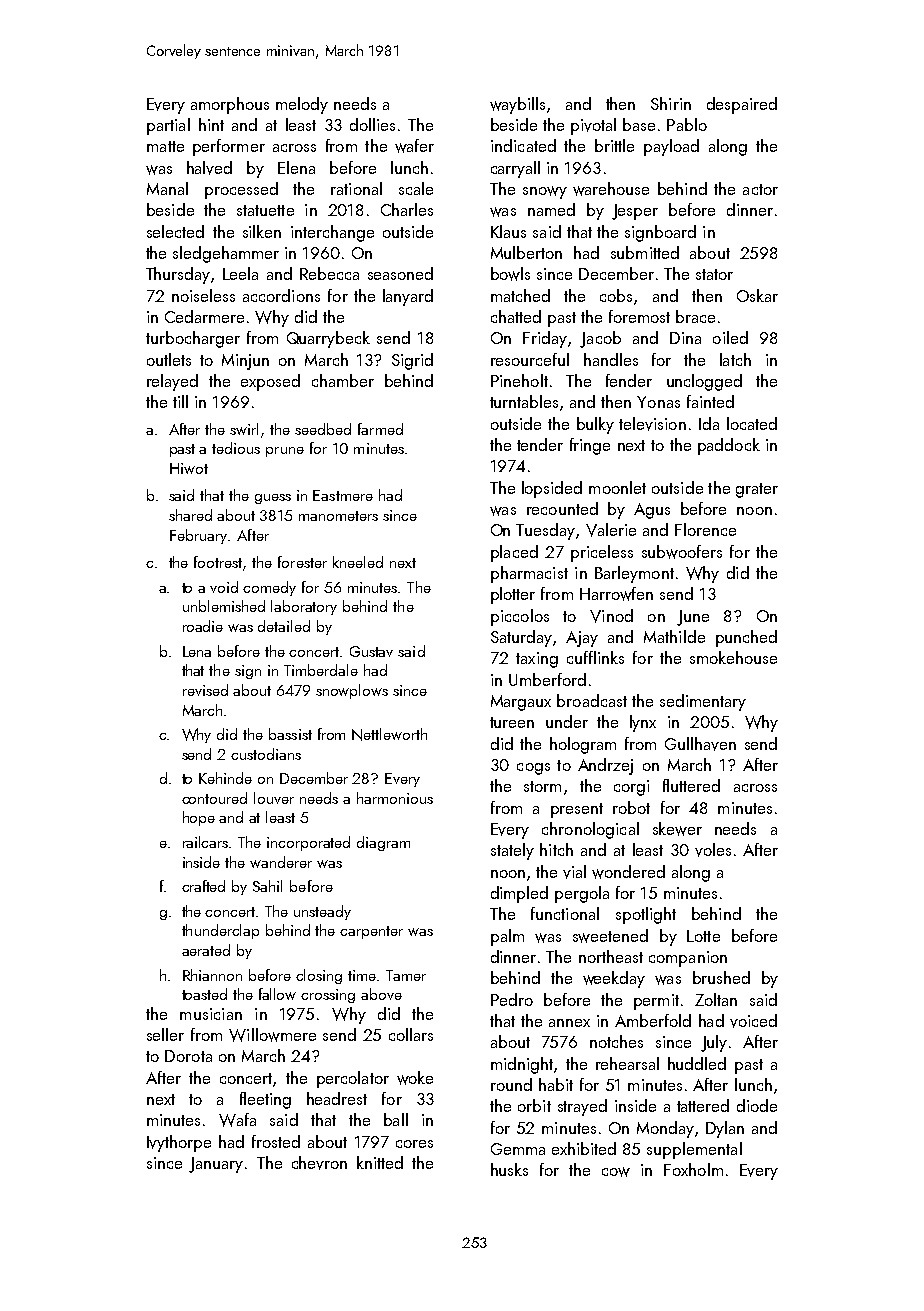 The width and height of the document is (924, 1311). I want to click on base, so click(639, 124).
